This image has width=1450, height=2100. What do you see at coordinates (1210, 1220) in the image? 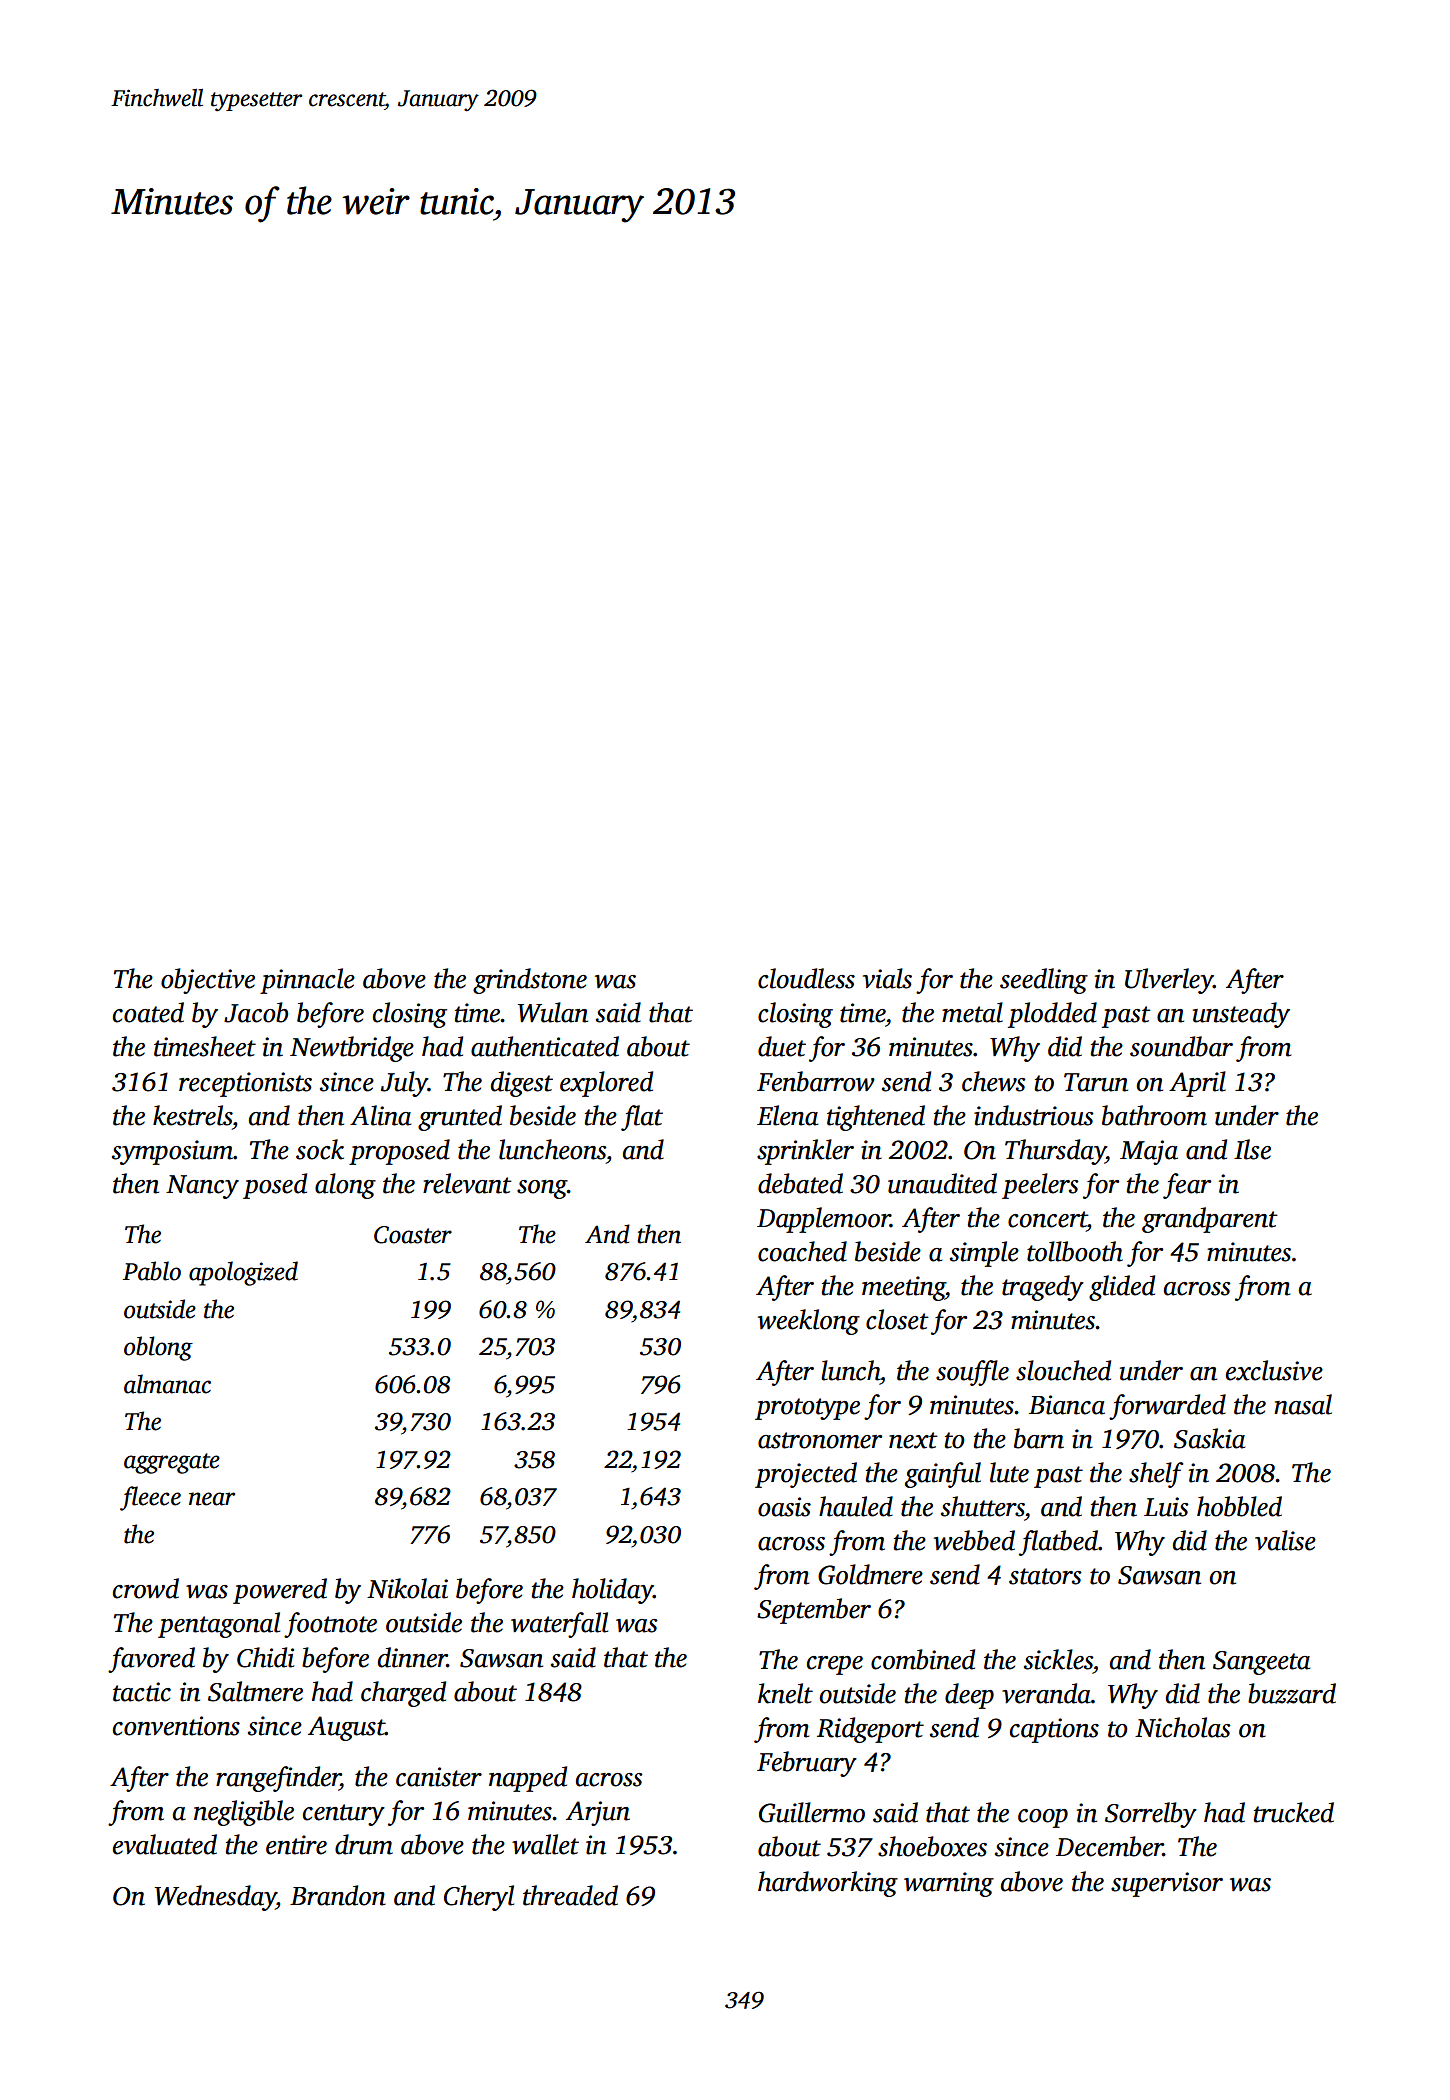
I see `grandparent` at bounding box center [1210, 1220].
